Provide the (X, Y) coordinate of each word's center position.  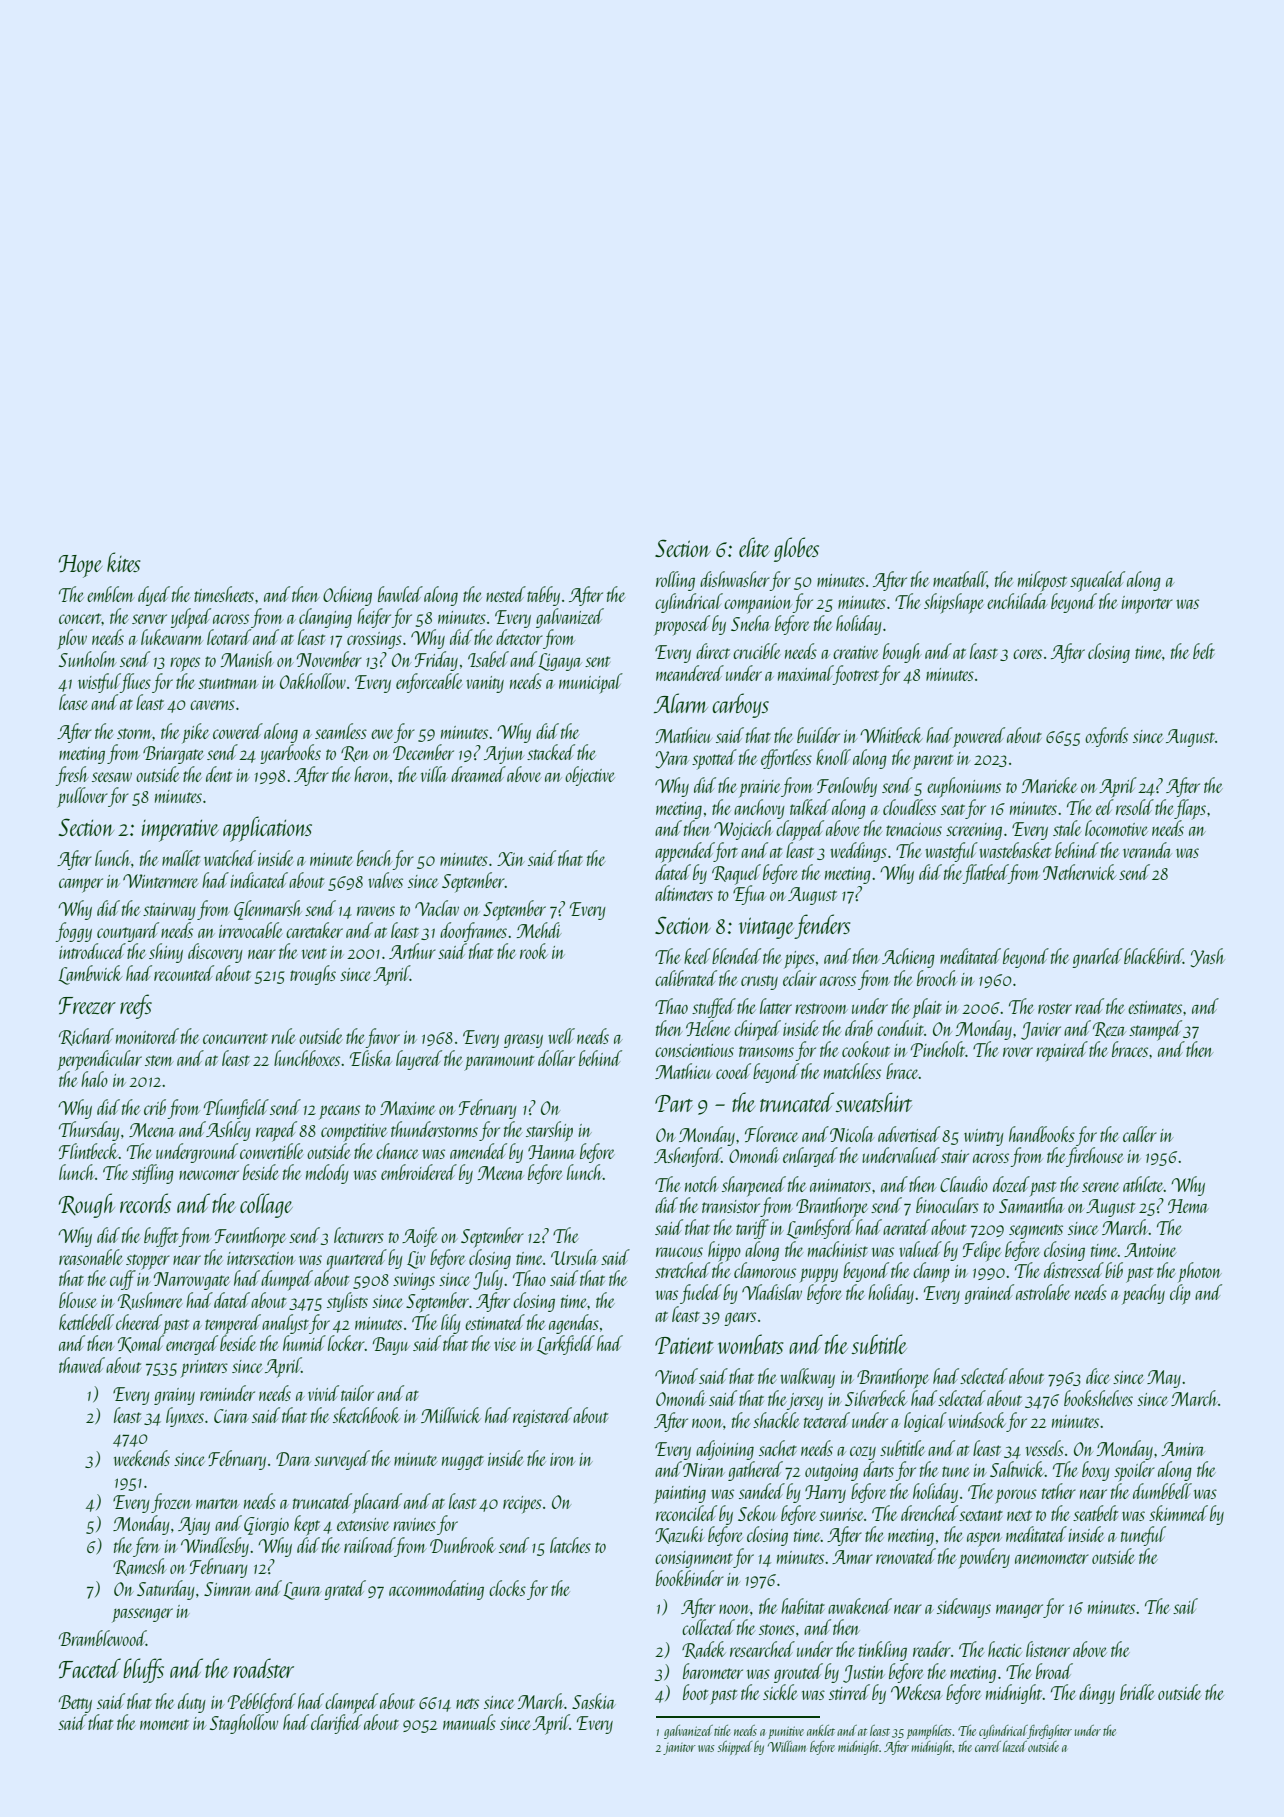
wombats (751, 1344)
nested (506, 594)
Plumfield (236, 1109)
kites (124, 562)
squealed (1097, 581)
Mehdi (539, 930)
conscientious (694, 1050)
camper (81, 885)
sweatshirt (873, 1102)
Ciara (231, 1416)
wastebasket (1015, 850)
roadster (264, 1668)
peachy (1143, 1294)
